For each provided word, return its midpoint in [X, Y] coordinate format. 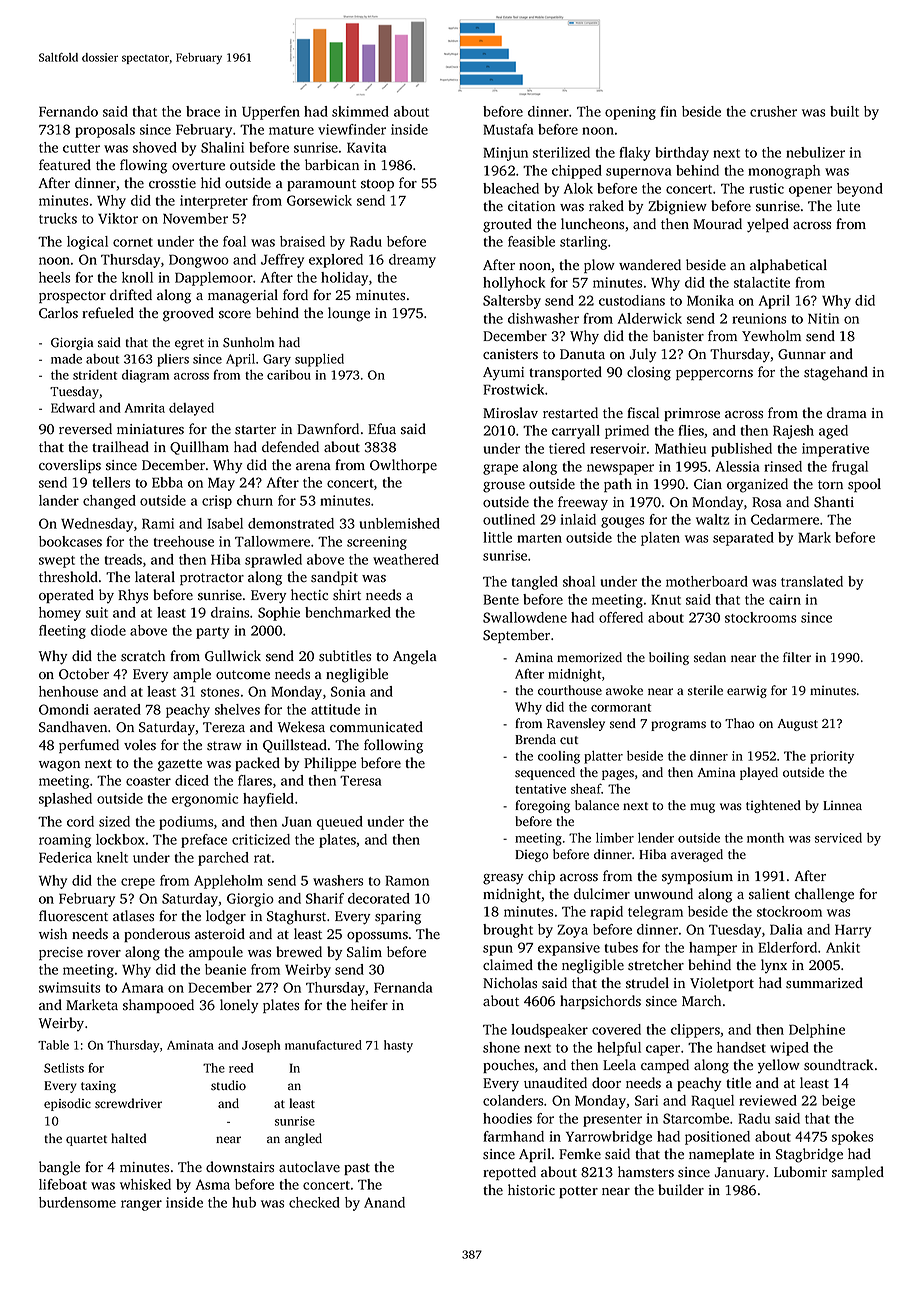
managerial [243, 296]
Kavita [367, 147]
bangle [59, 1168]
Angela [415, 657]
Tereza [224, 727]
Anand [384, 1202]
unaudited [555, 1082]
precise [61, 953]
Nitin [823, 318]
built [844, 111]
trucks [58, 218]
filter [797, 657]
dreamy [412, 261]
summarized [824, 983]
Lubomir [800, 1171]
